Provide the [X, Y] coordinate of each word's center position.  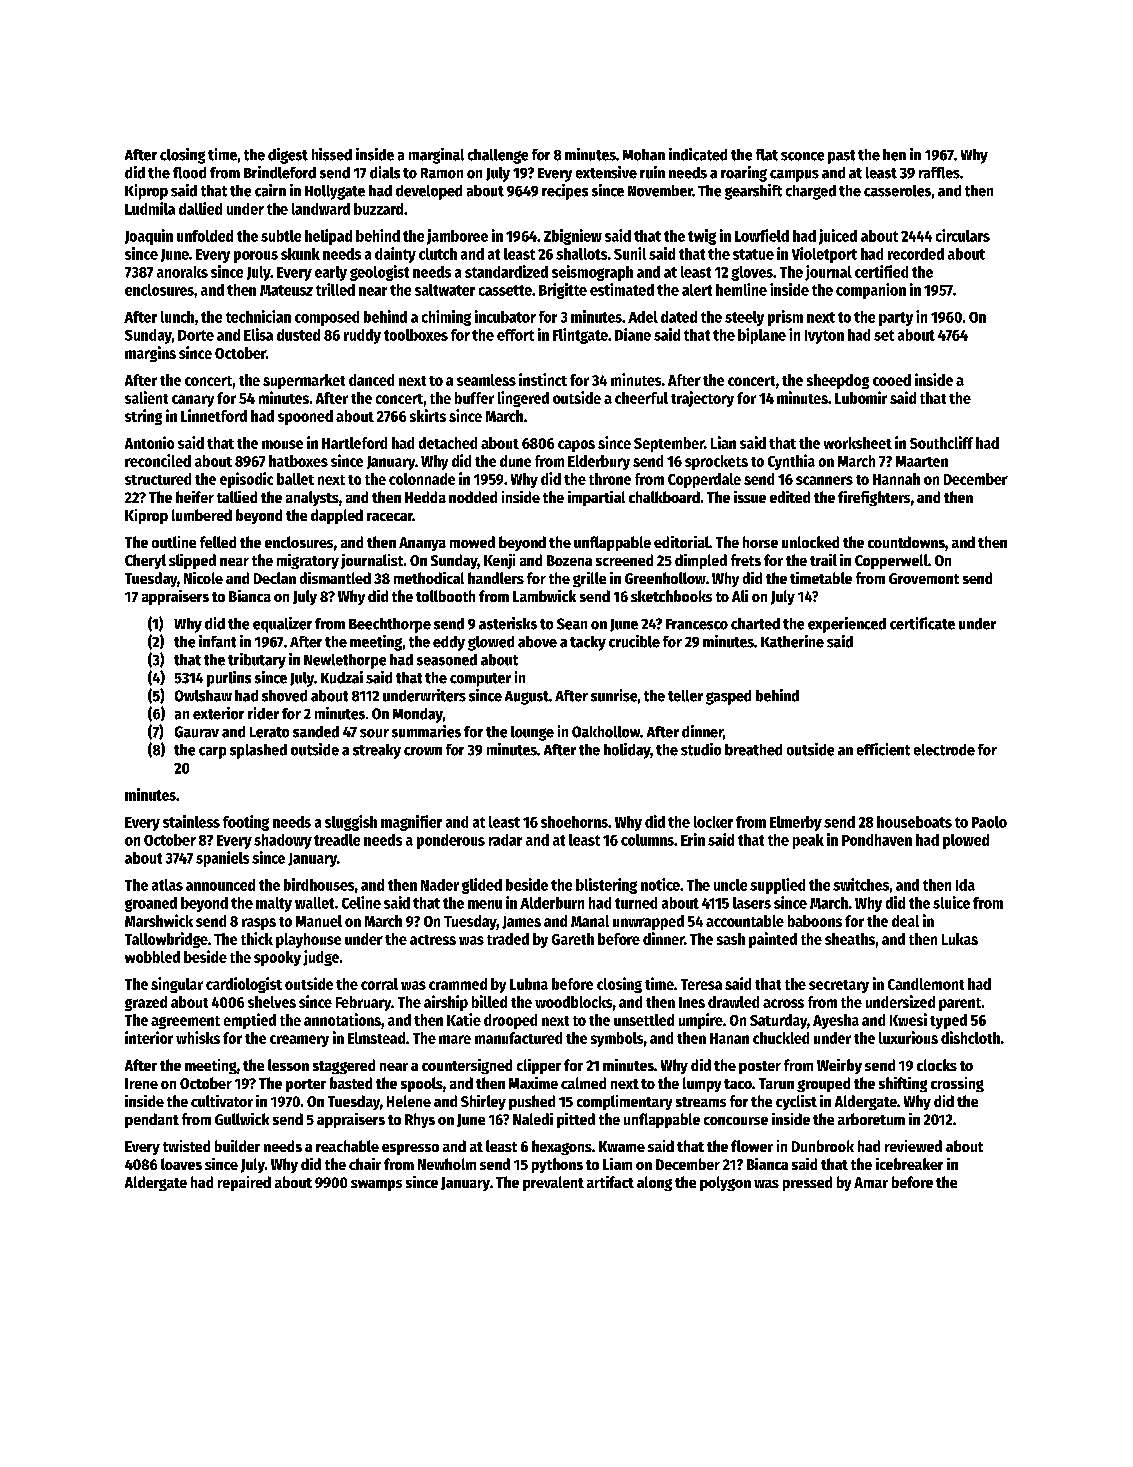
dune [515, 461]
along [654, 1183]
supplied [777, 886]
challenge [498, 156]
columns [647, 840]
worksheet [858, 443]
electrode [944, 750]
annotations [342, 1019]
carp [212, 753]
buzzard [378, 209]
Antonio [149, 442]
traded [508, 939]
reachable [347, 1146]
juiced [838, 237]
